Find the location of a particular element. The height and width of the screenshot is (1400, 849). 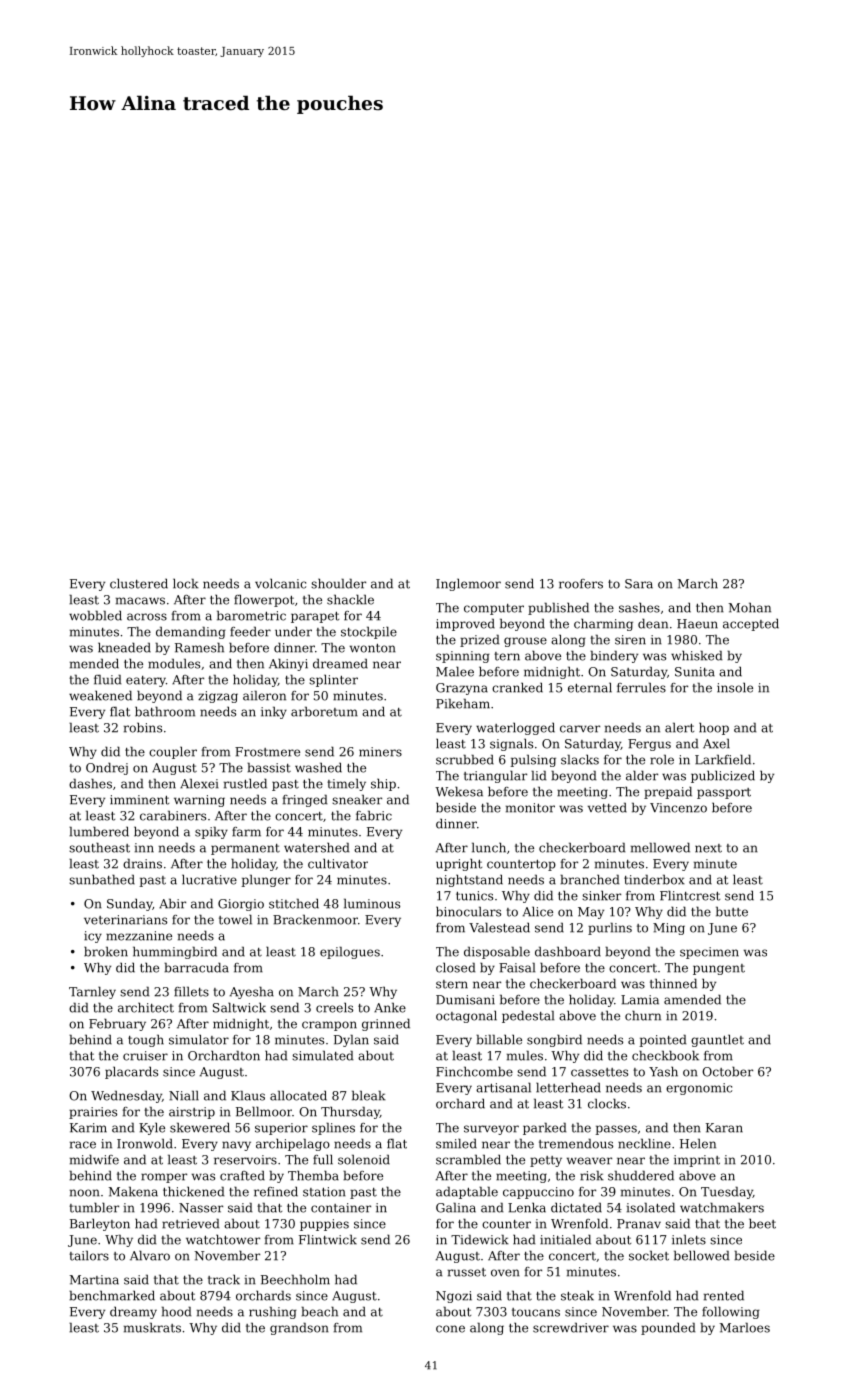

feeder is located at coordinates (250, 631).
